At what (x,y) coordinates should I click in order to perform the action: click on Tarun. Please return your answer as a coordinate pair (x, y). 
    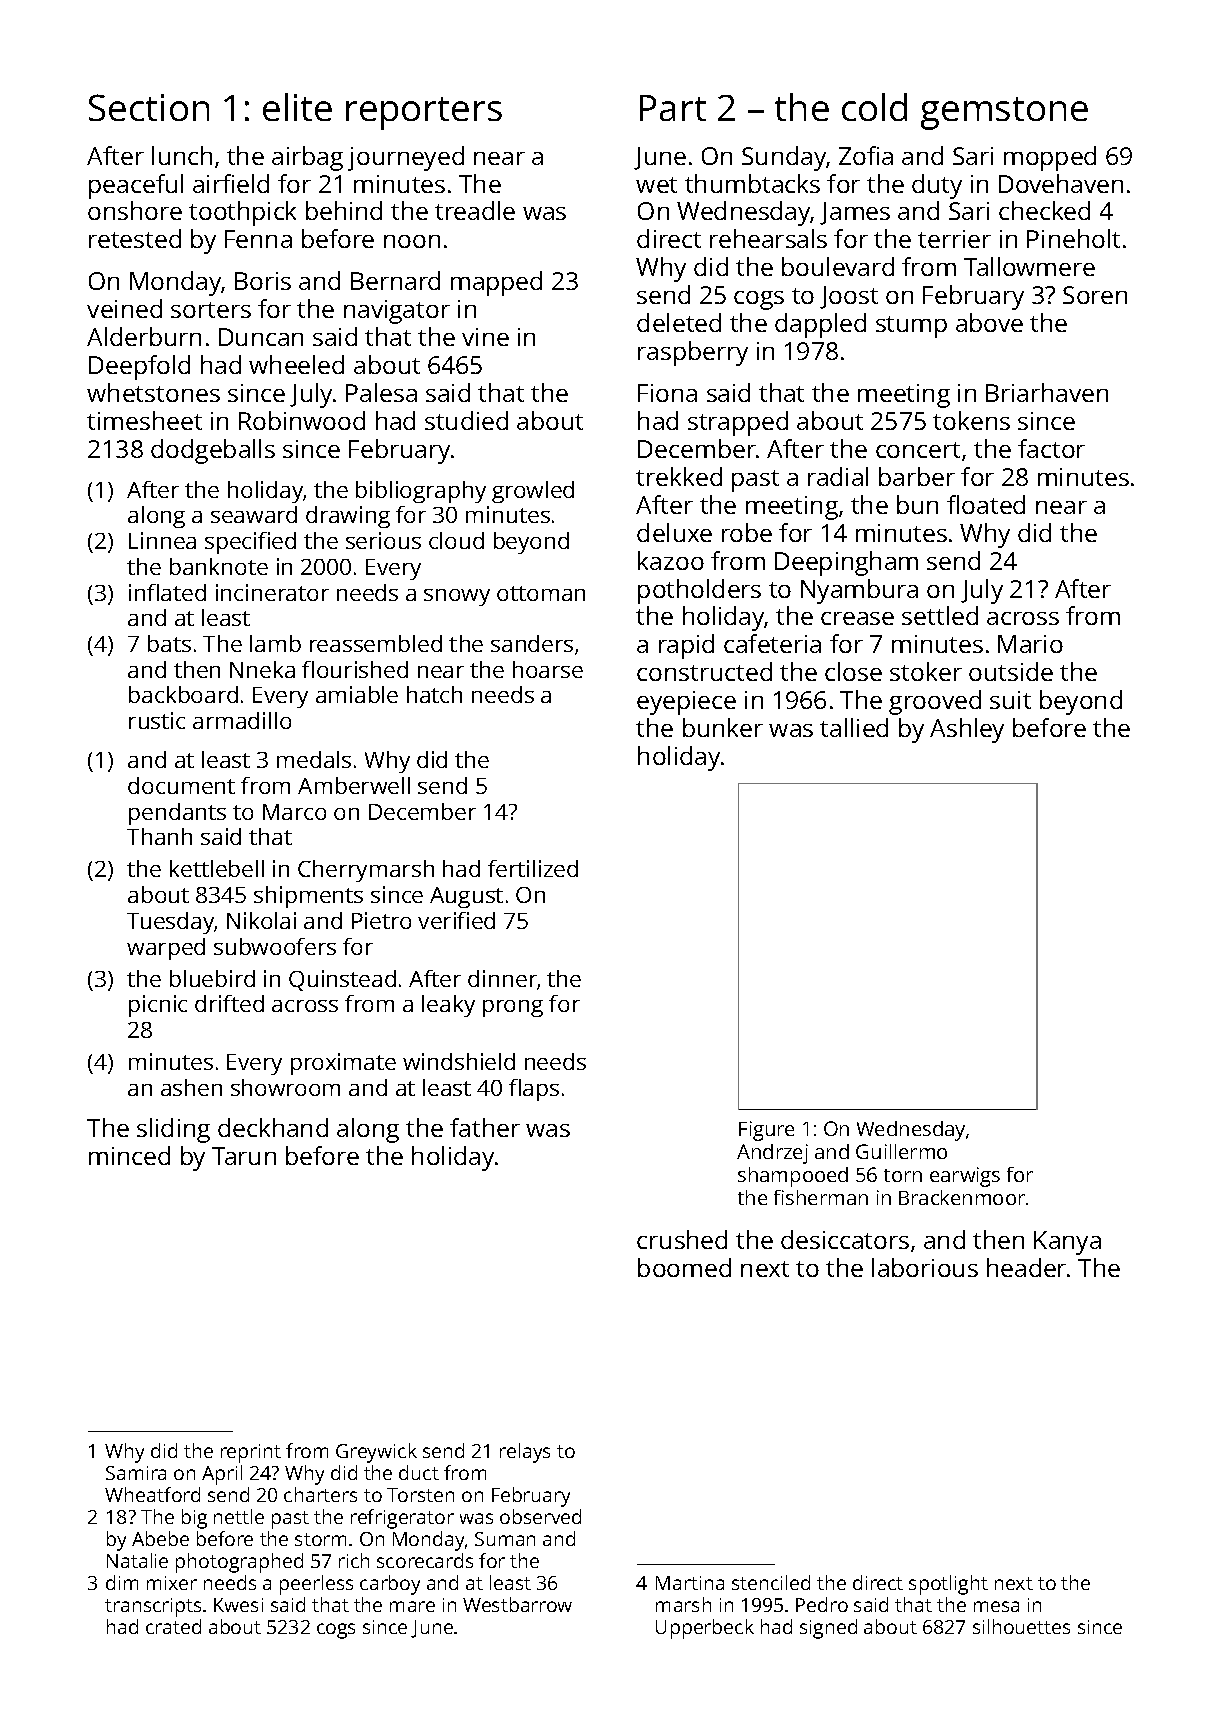
    Looking at the image, I should click on (244, 1156).
